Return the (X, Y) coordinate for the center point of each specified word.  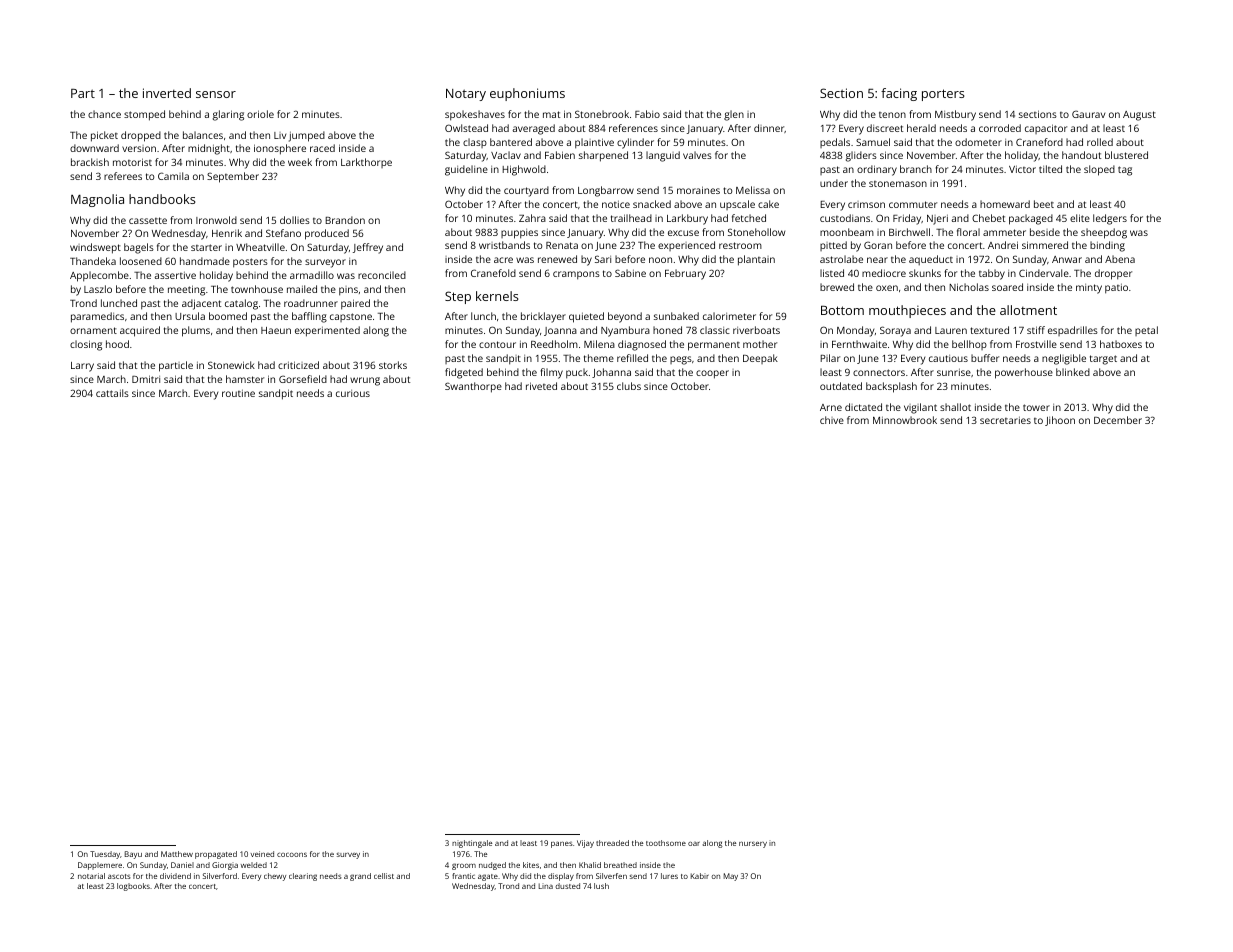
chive (832, 420)
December (1118, 420)
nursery (753, 844)
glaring (228, 115)
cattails (112, 393)
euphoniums (527, 94)
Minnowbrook (905, 420)
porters (943, 95)
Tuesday (105, 855)
